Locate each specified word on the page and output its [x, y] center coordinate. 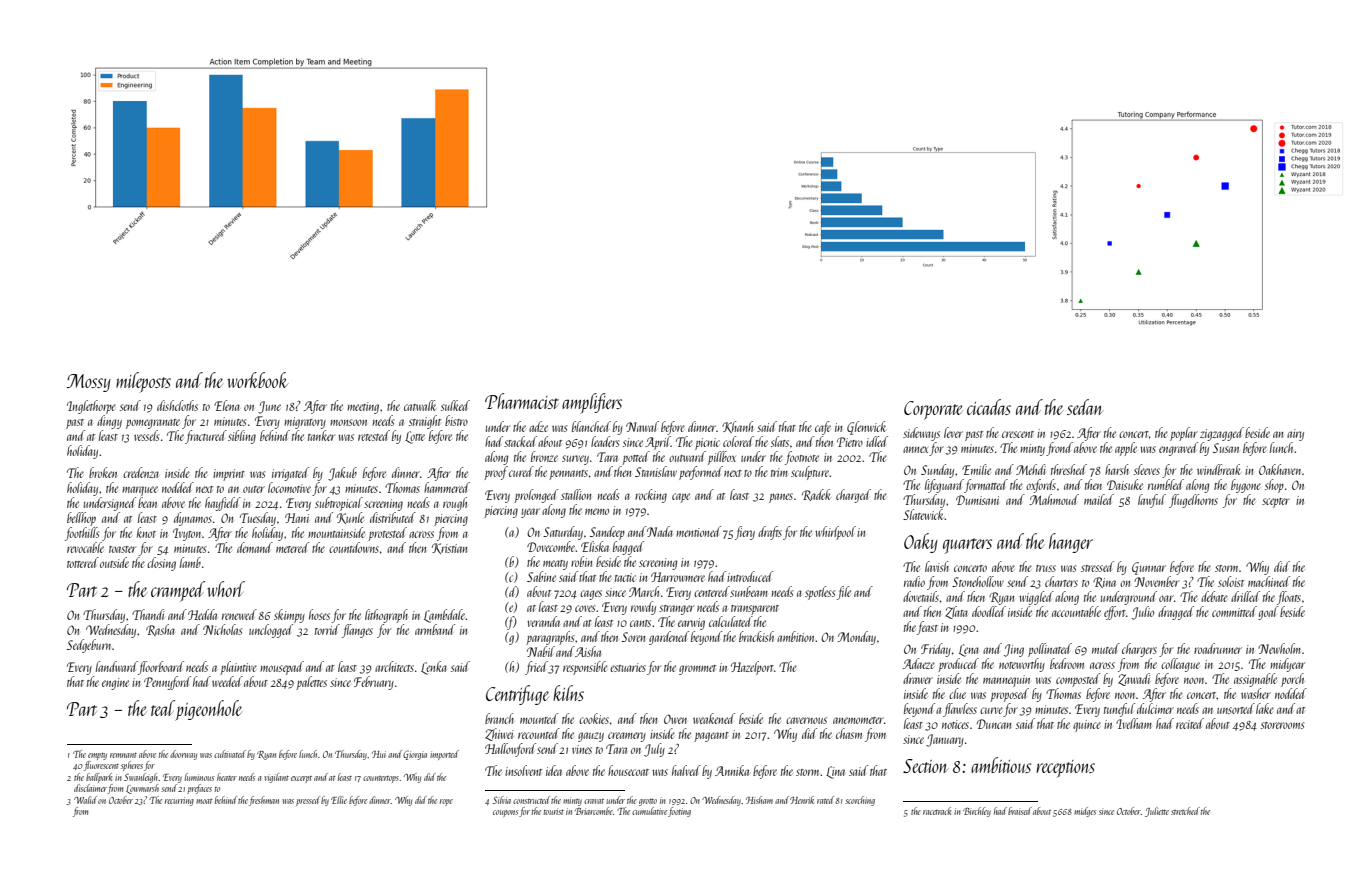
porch [1292, 680]
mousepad [282, 668]
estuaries [628, 667]
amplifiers [592, 403]
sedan [1085, 407]
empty [97, 756]
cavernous [806, 720]
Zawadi [1134, 679]
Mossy [89, 383]
